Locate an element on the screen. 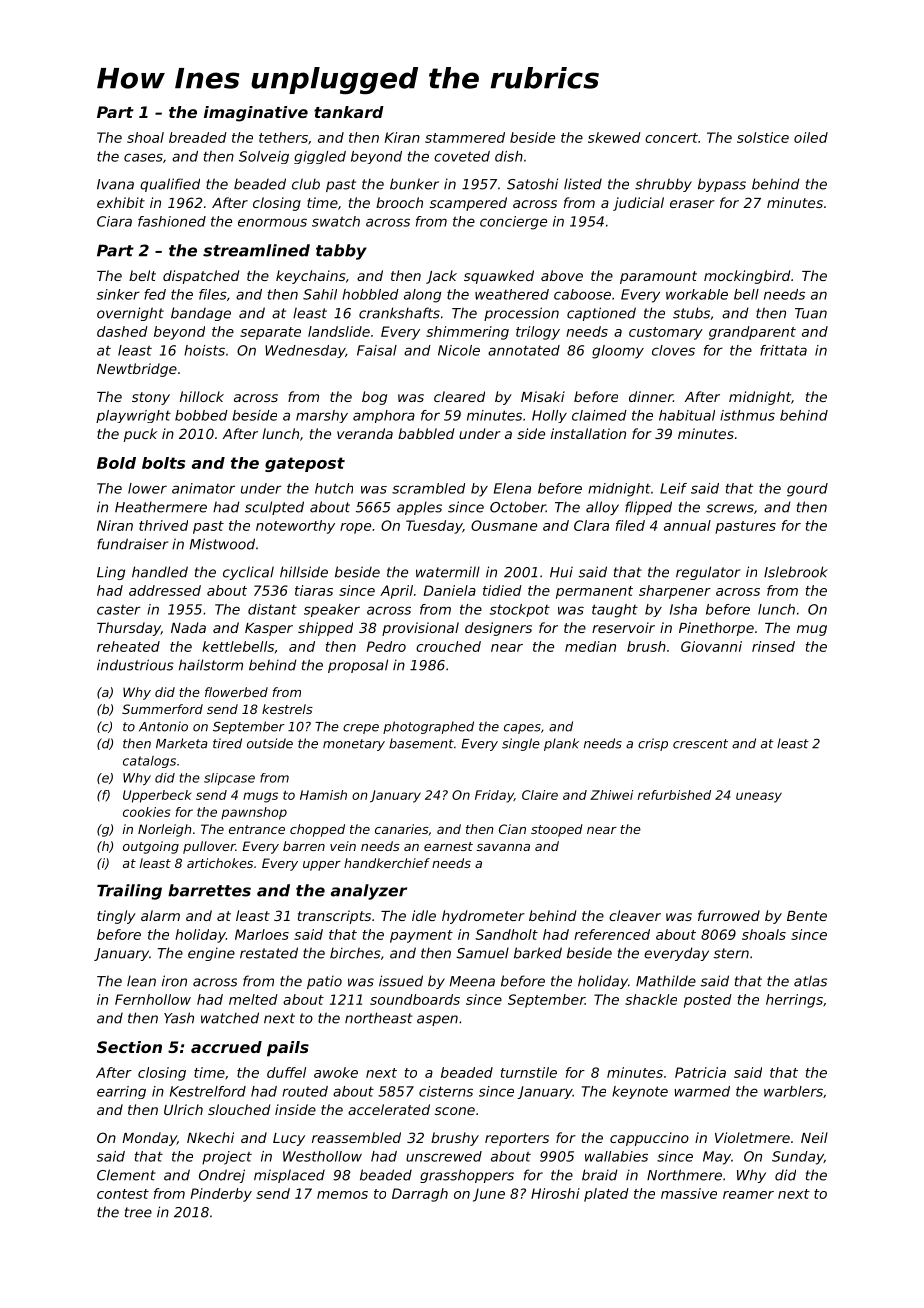 The height and width of the screenshot is (1308, 924). imaginative is located at coordinates (256, 114).
